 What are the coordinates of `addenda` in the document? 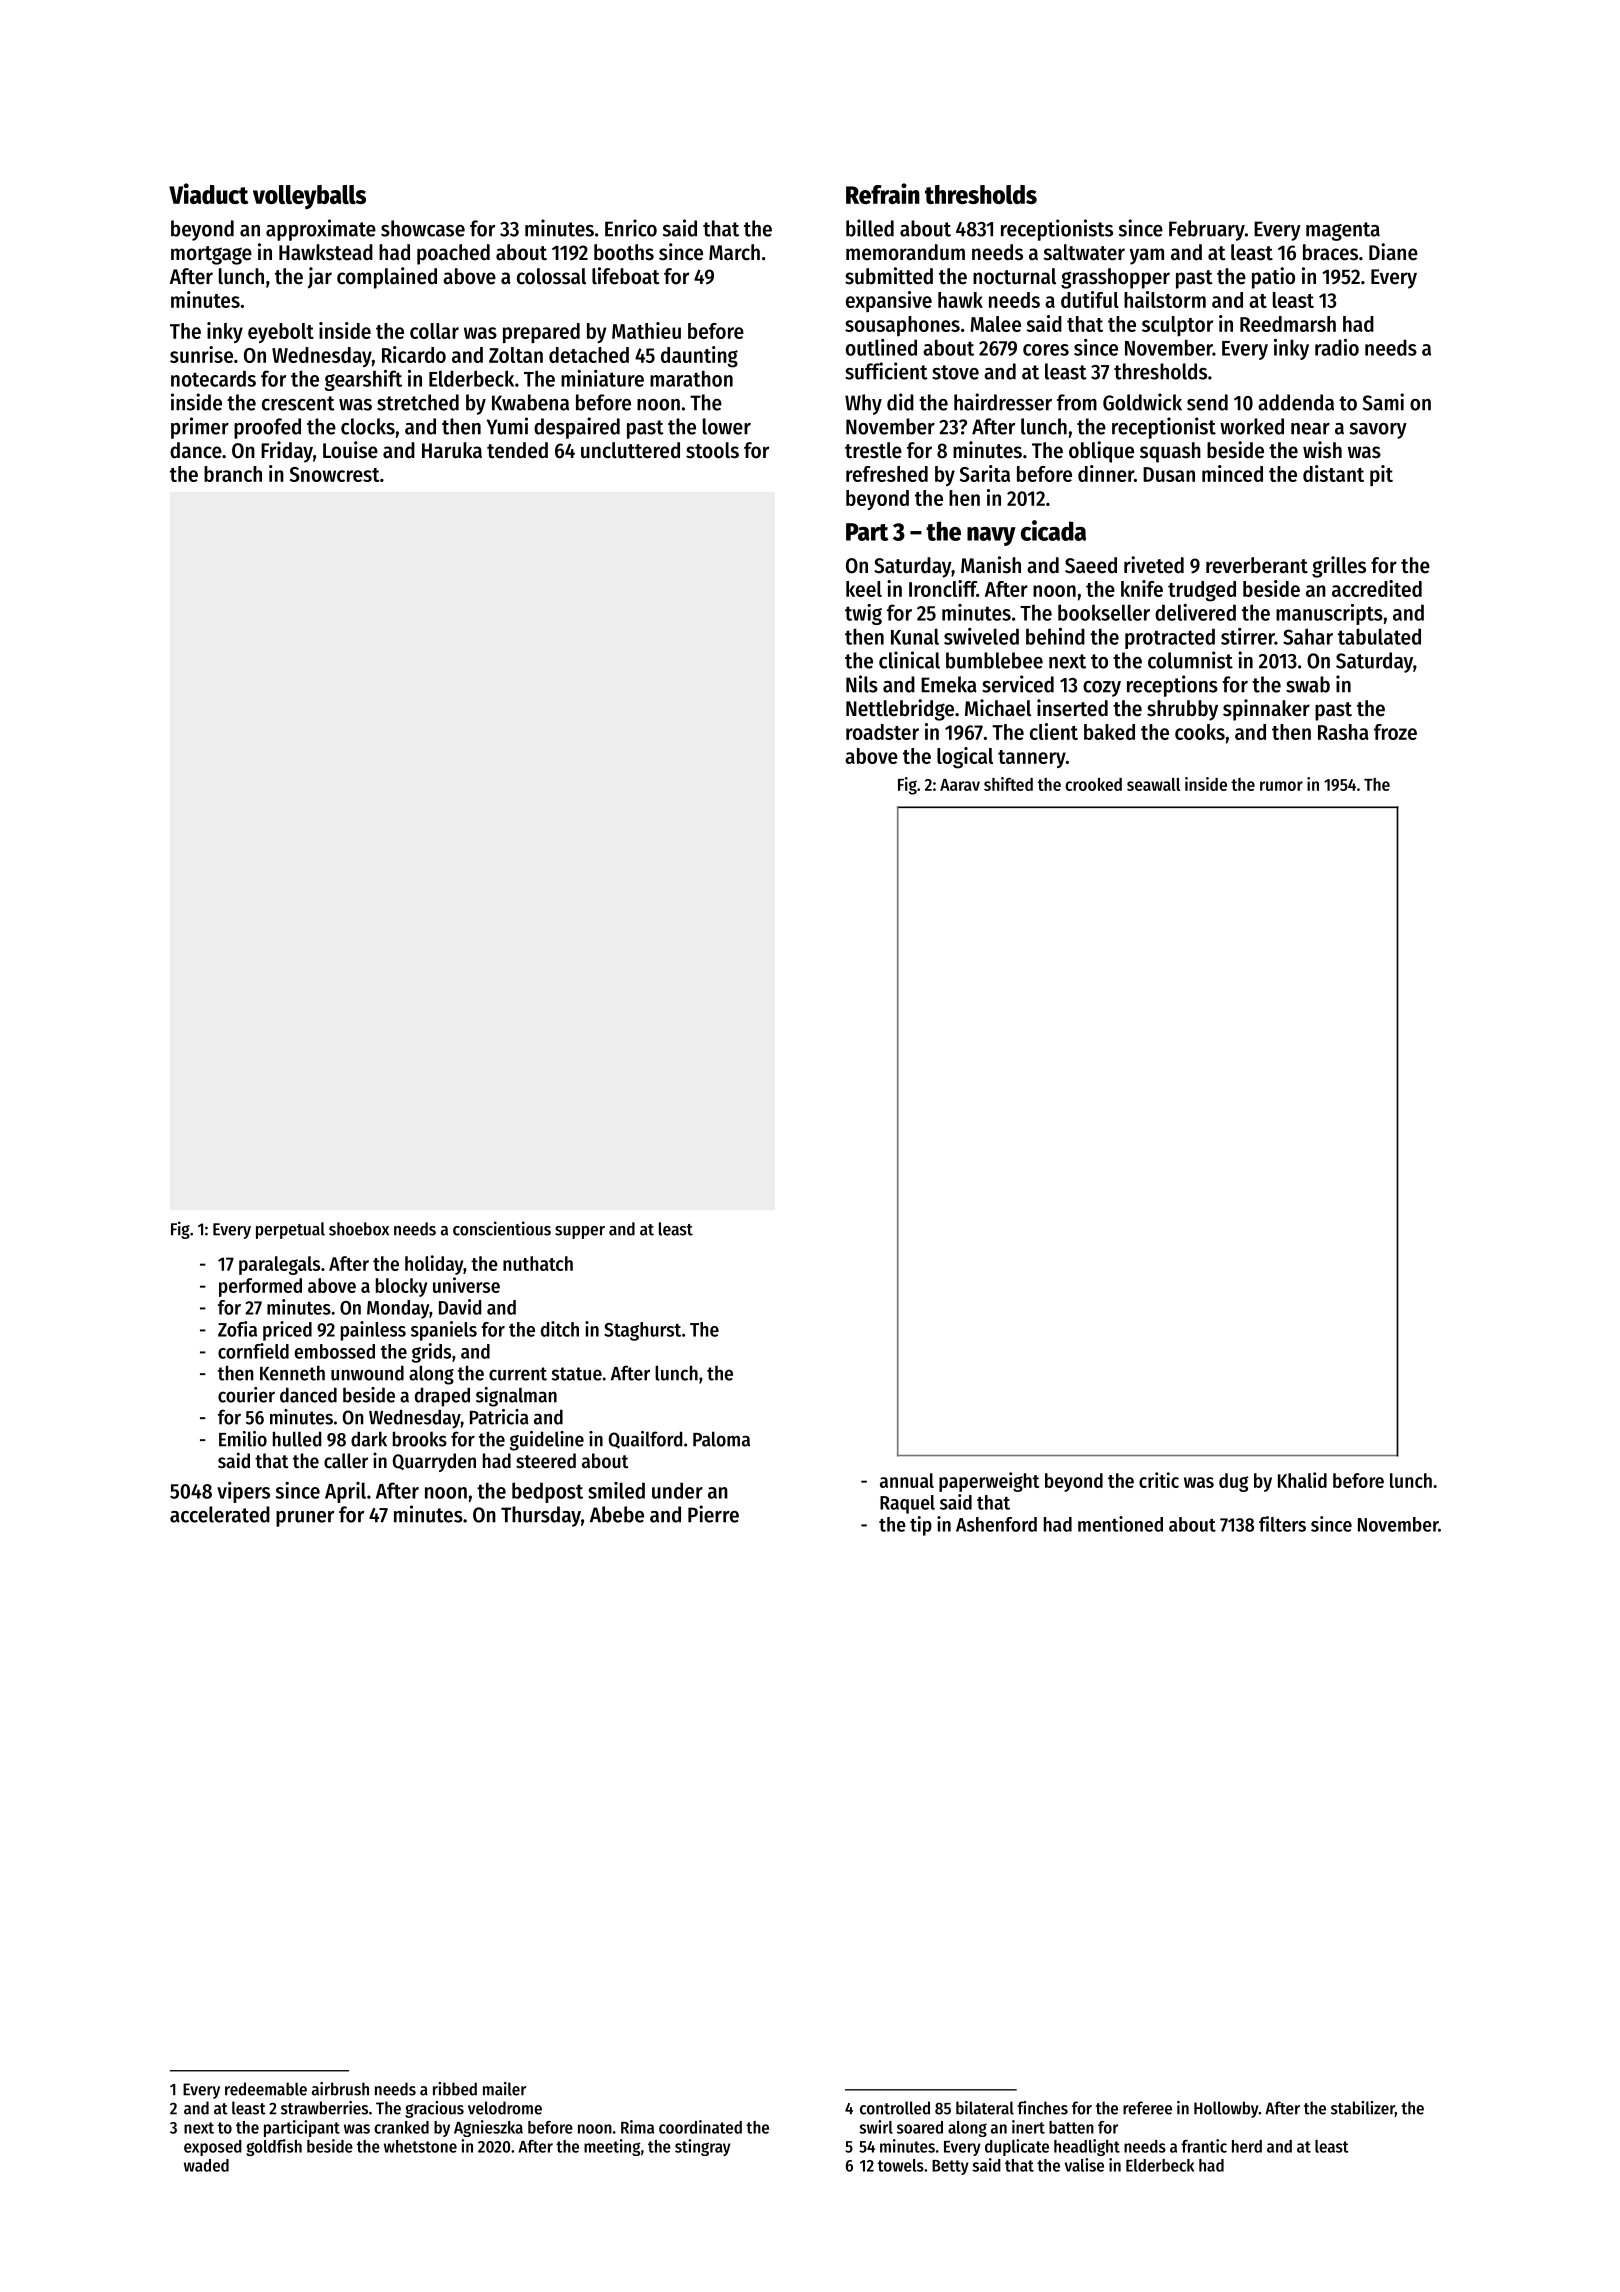 It's located at (1296, 402).
